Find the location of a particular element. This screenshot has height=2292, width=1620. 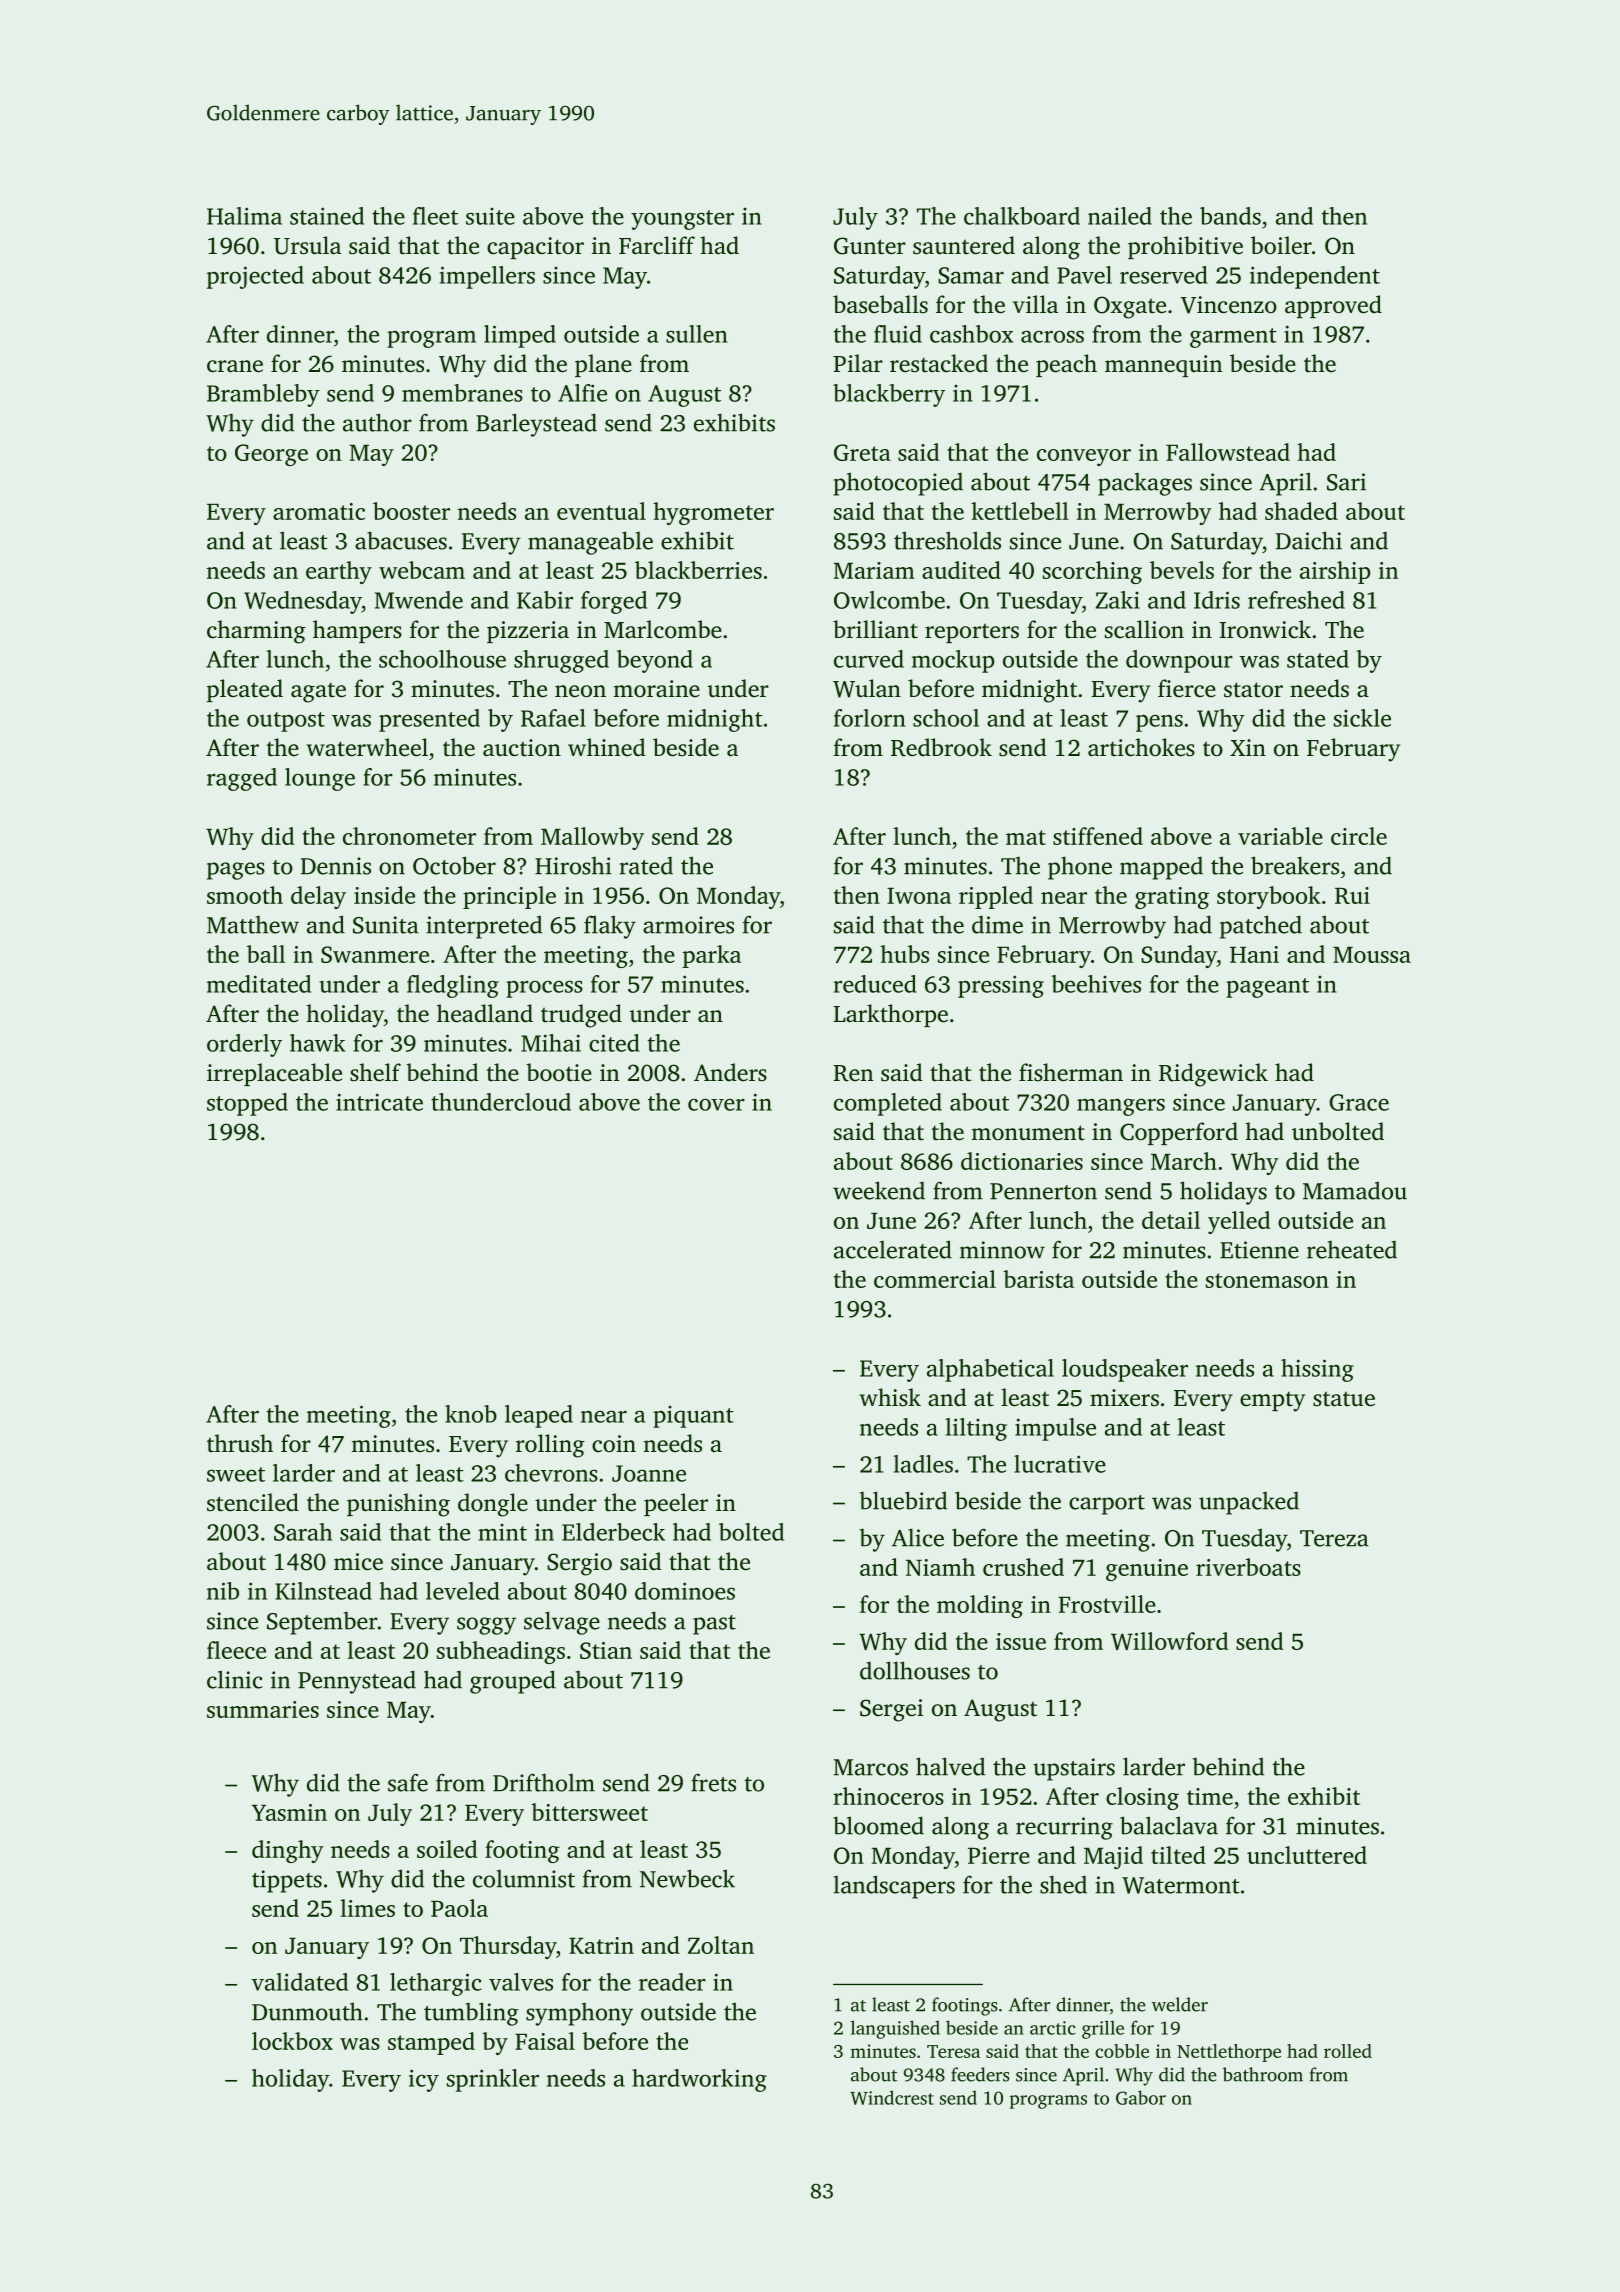

sickle is located at coordinates (1362, 718).
